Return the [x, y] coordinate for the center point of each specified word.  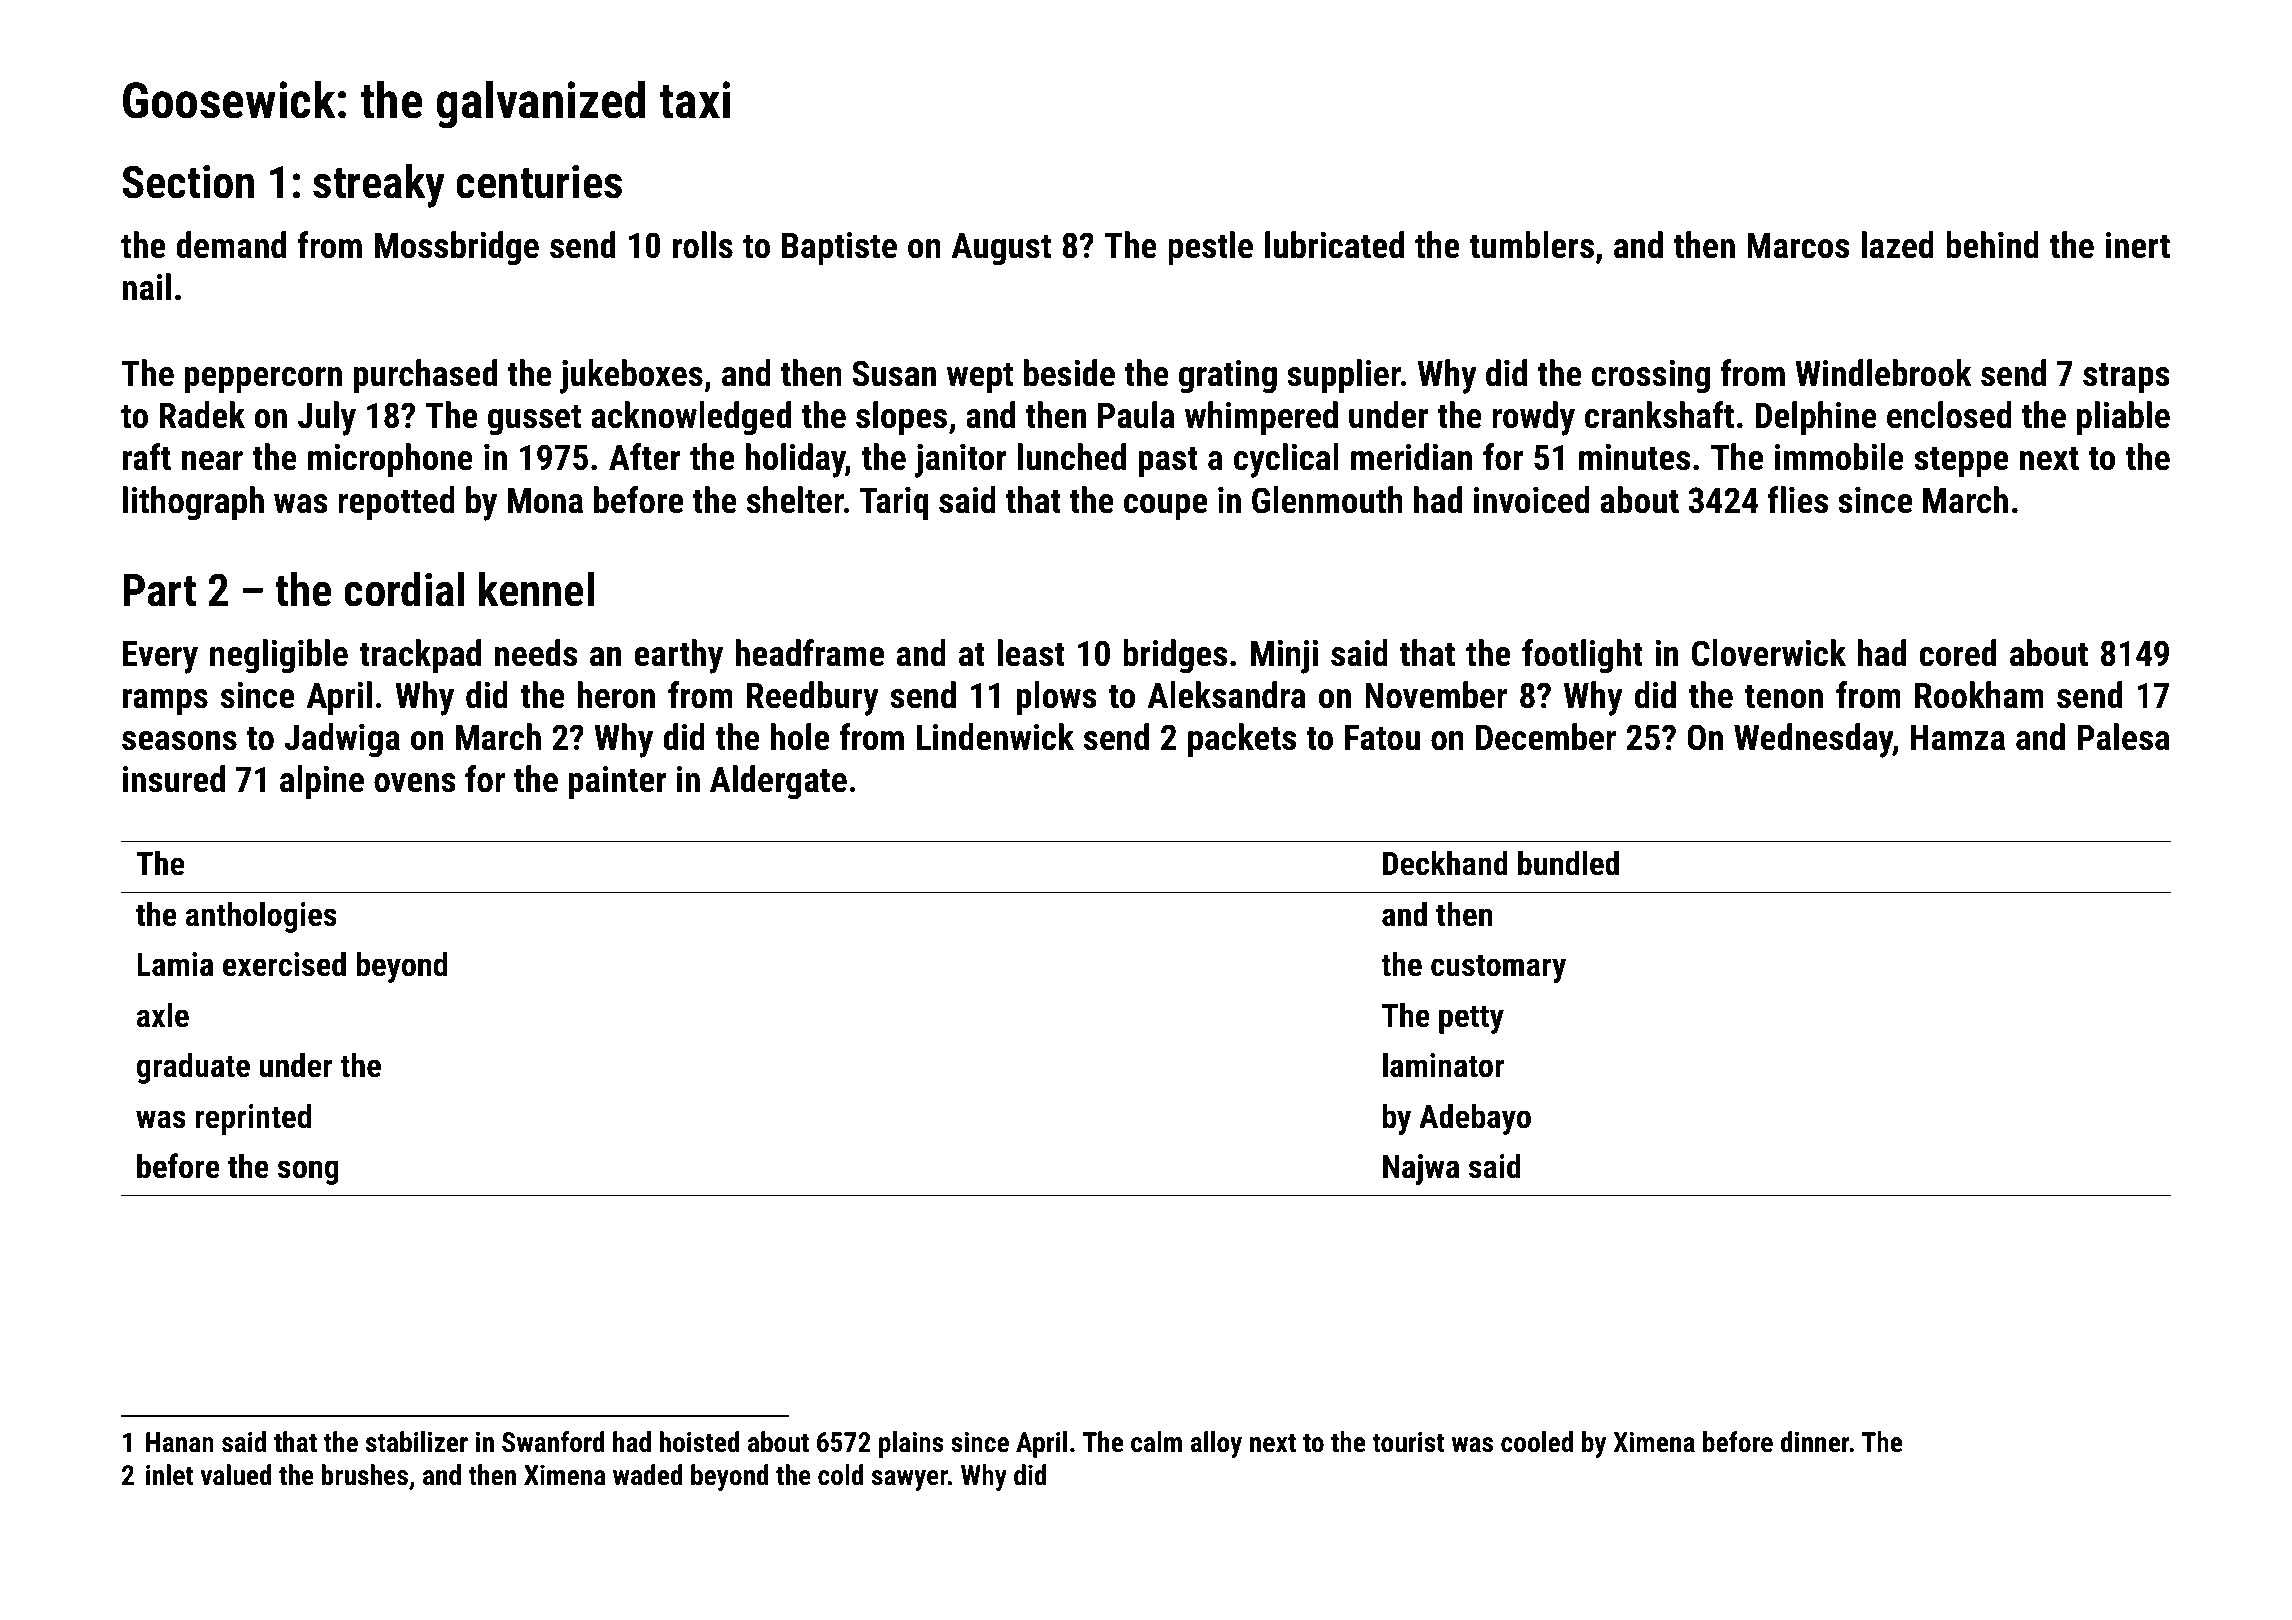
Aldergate [778, 782]
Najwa [1421, 1169]
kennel [536, 589]
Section [188, 182]
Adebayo [1475, 1119]
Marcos [1798, 245]
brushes [365, 1475]
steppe [1961, 461]
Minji [1284, 657]
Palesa [2123, 737]
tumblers [1532, 245]
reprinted [253, 1119]
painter [618, 782]
